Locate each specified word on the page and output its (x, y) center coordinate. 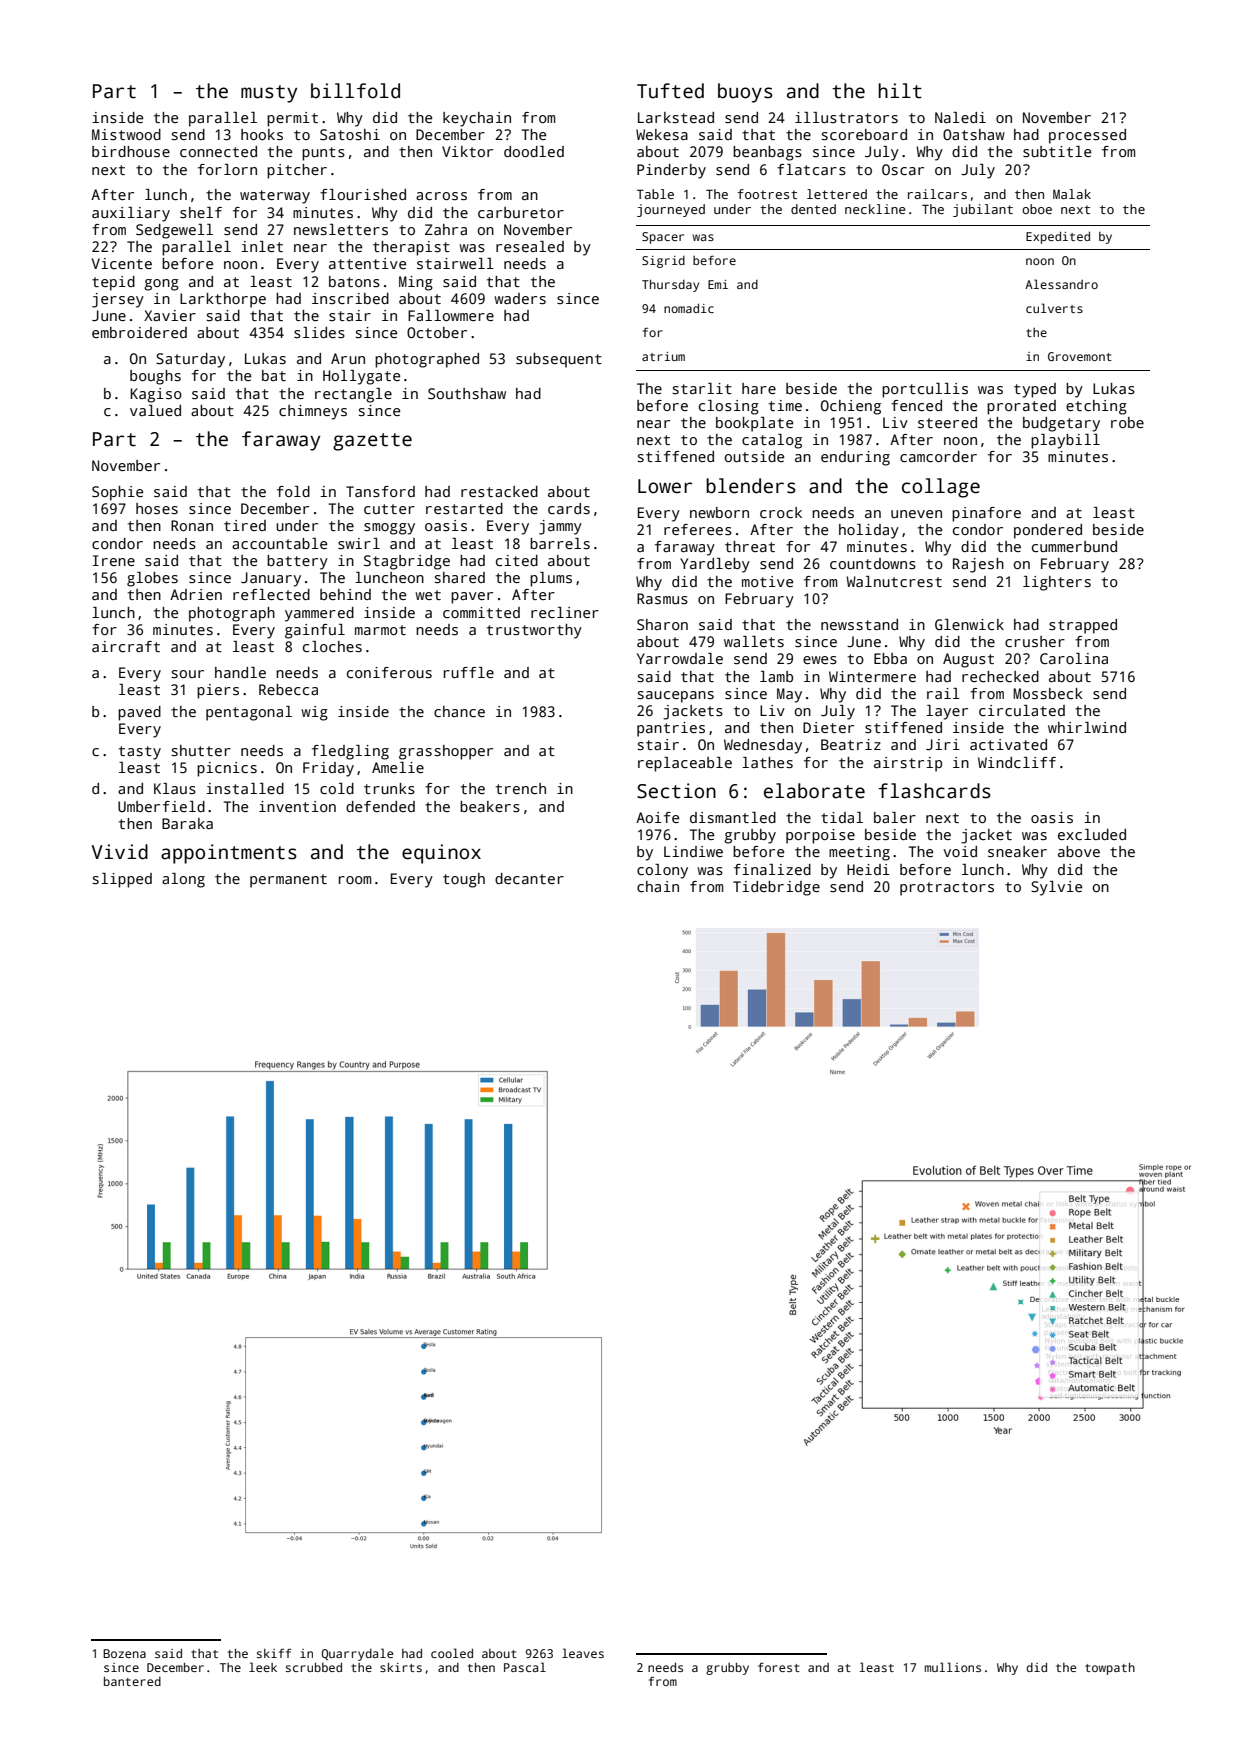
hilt (900, 91)
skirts (401, 1667)
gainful (315, 631)
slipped (122, 880)
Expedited (1058, 237)
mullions (953, 1667)
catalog (772, 441)
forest (779, 1667)
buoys (745, 93)
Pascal (525, 1667)
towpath (1110, 1668)
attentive (367, 263)
